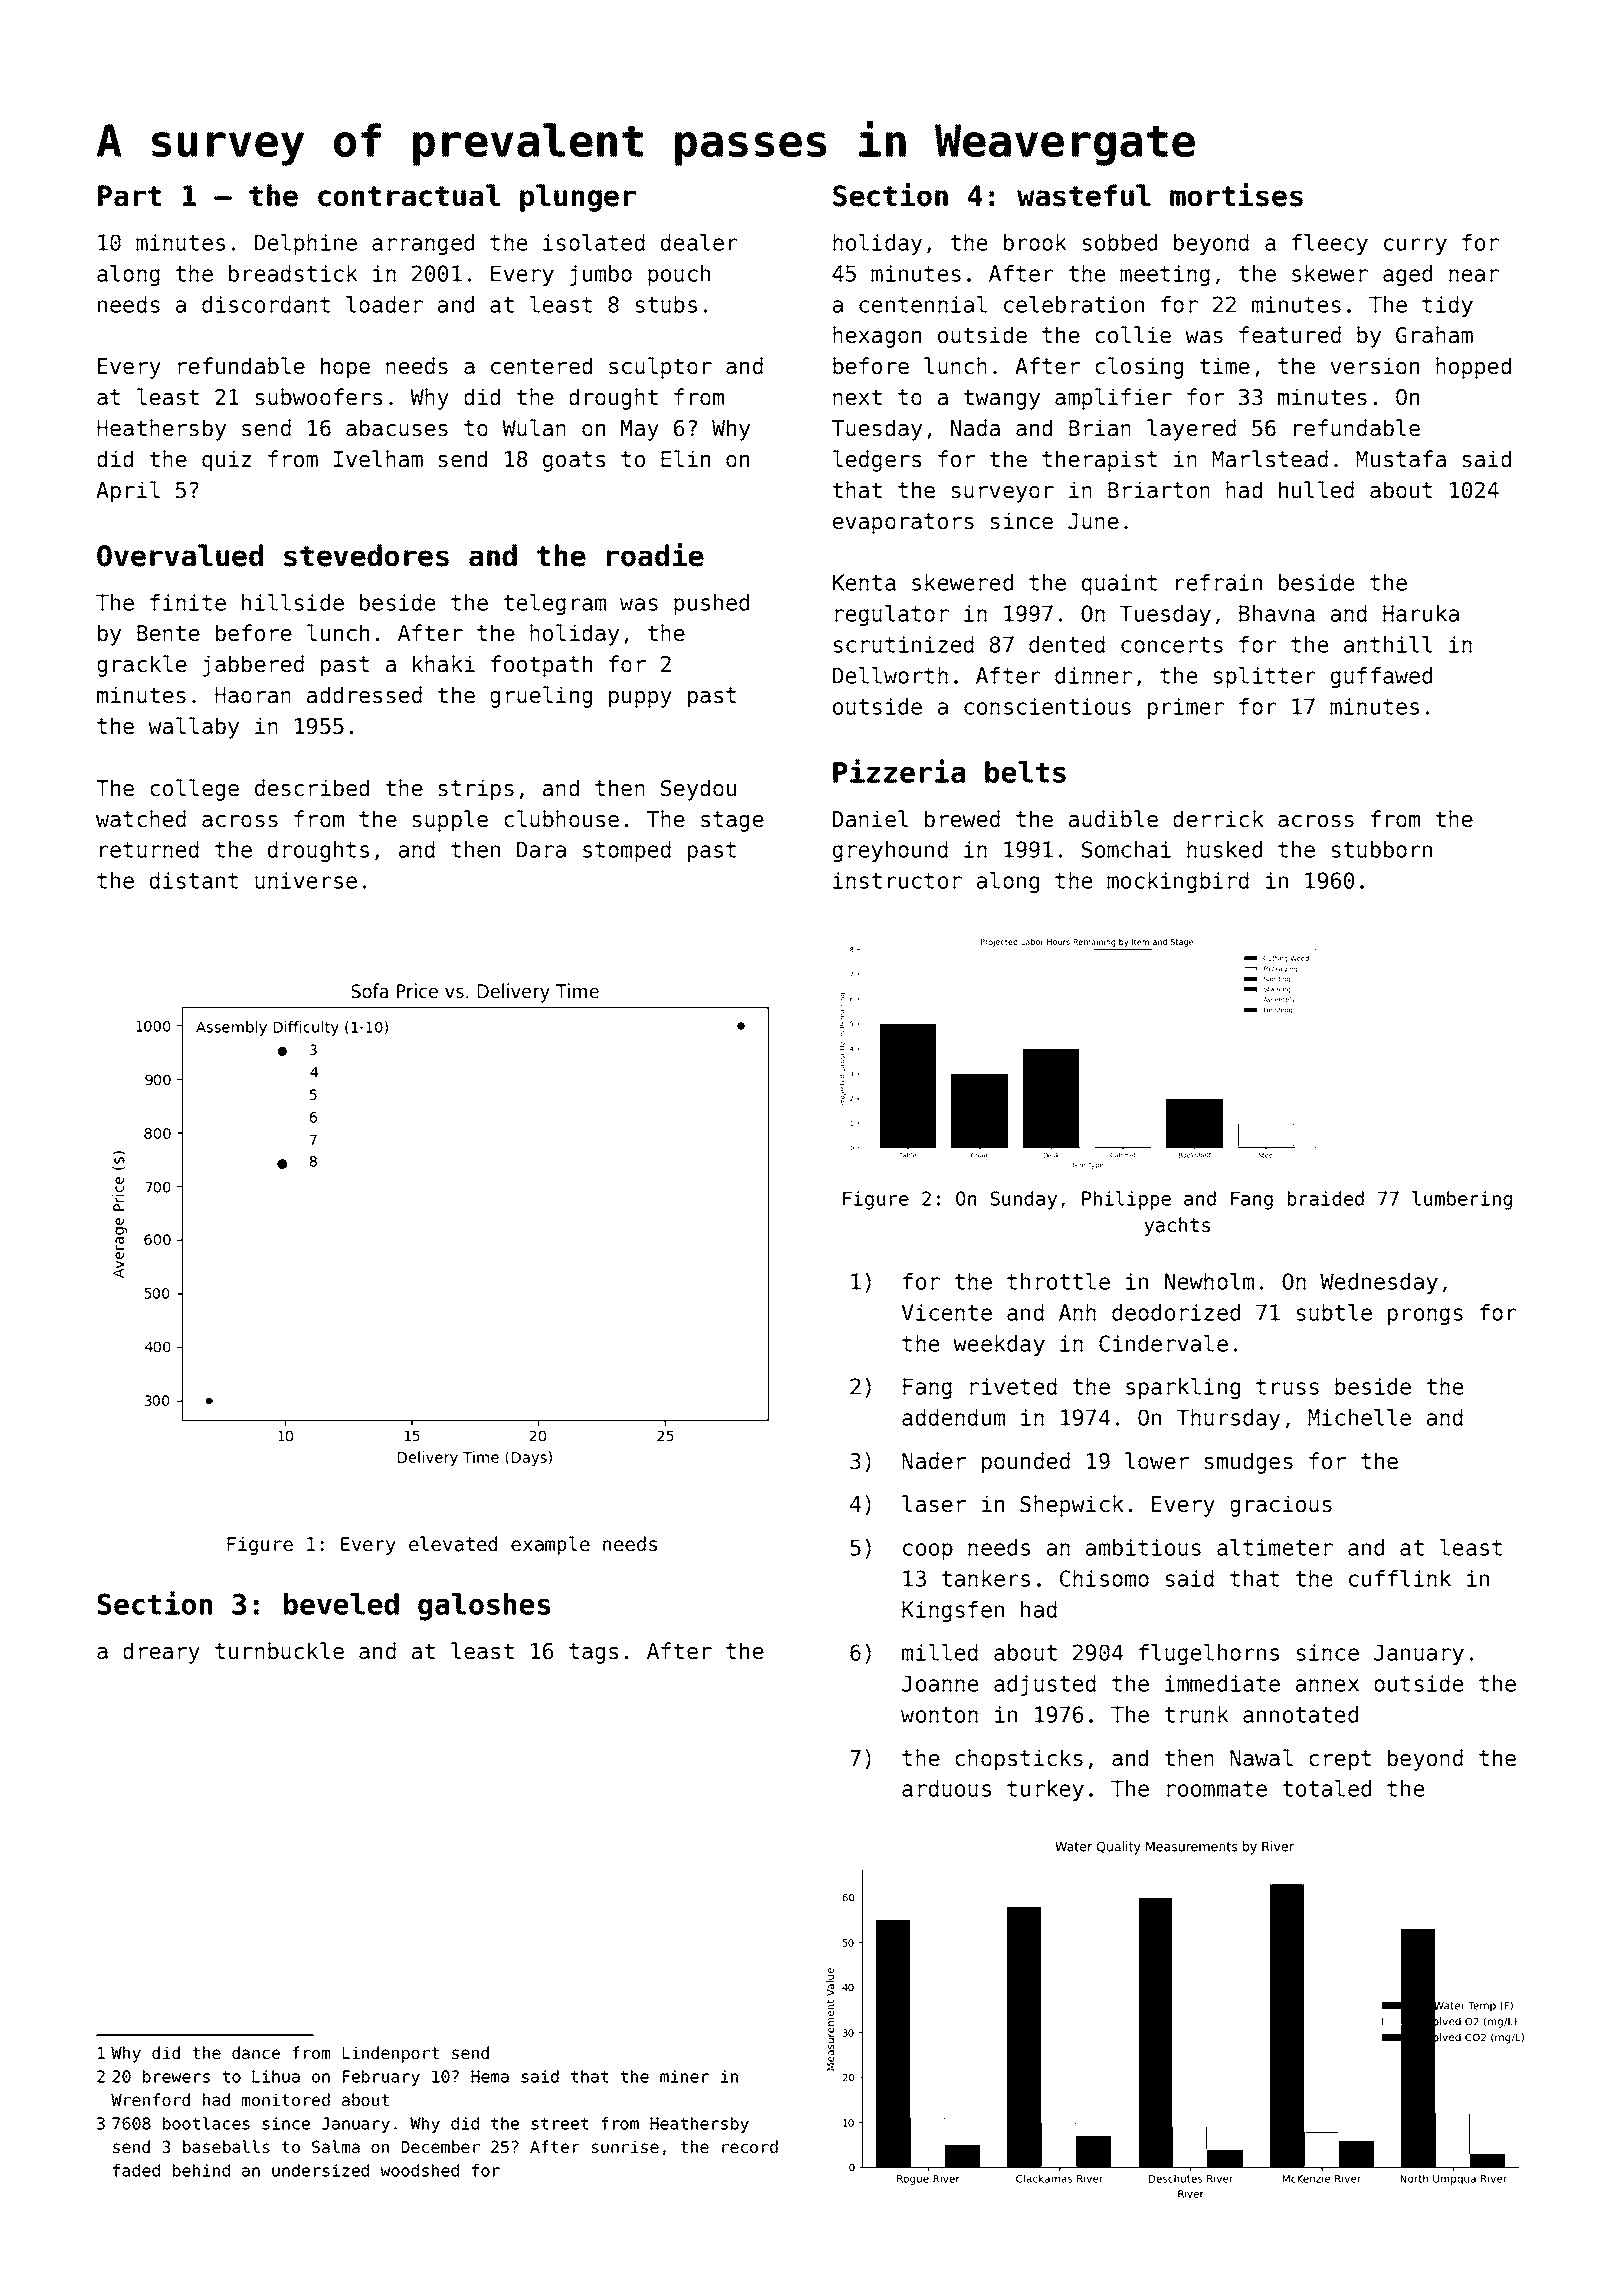  Describe the element at coordinates (698, 790) in the screenshot. I see `Seydou` at that location.
